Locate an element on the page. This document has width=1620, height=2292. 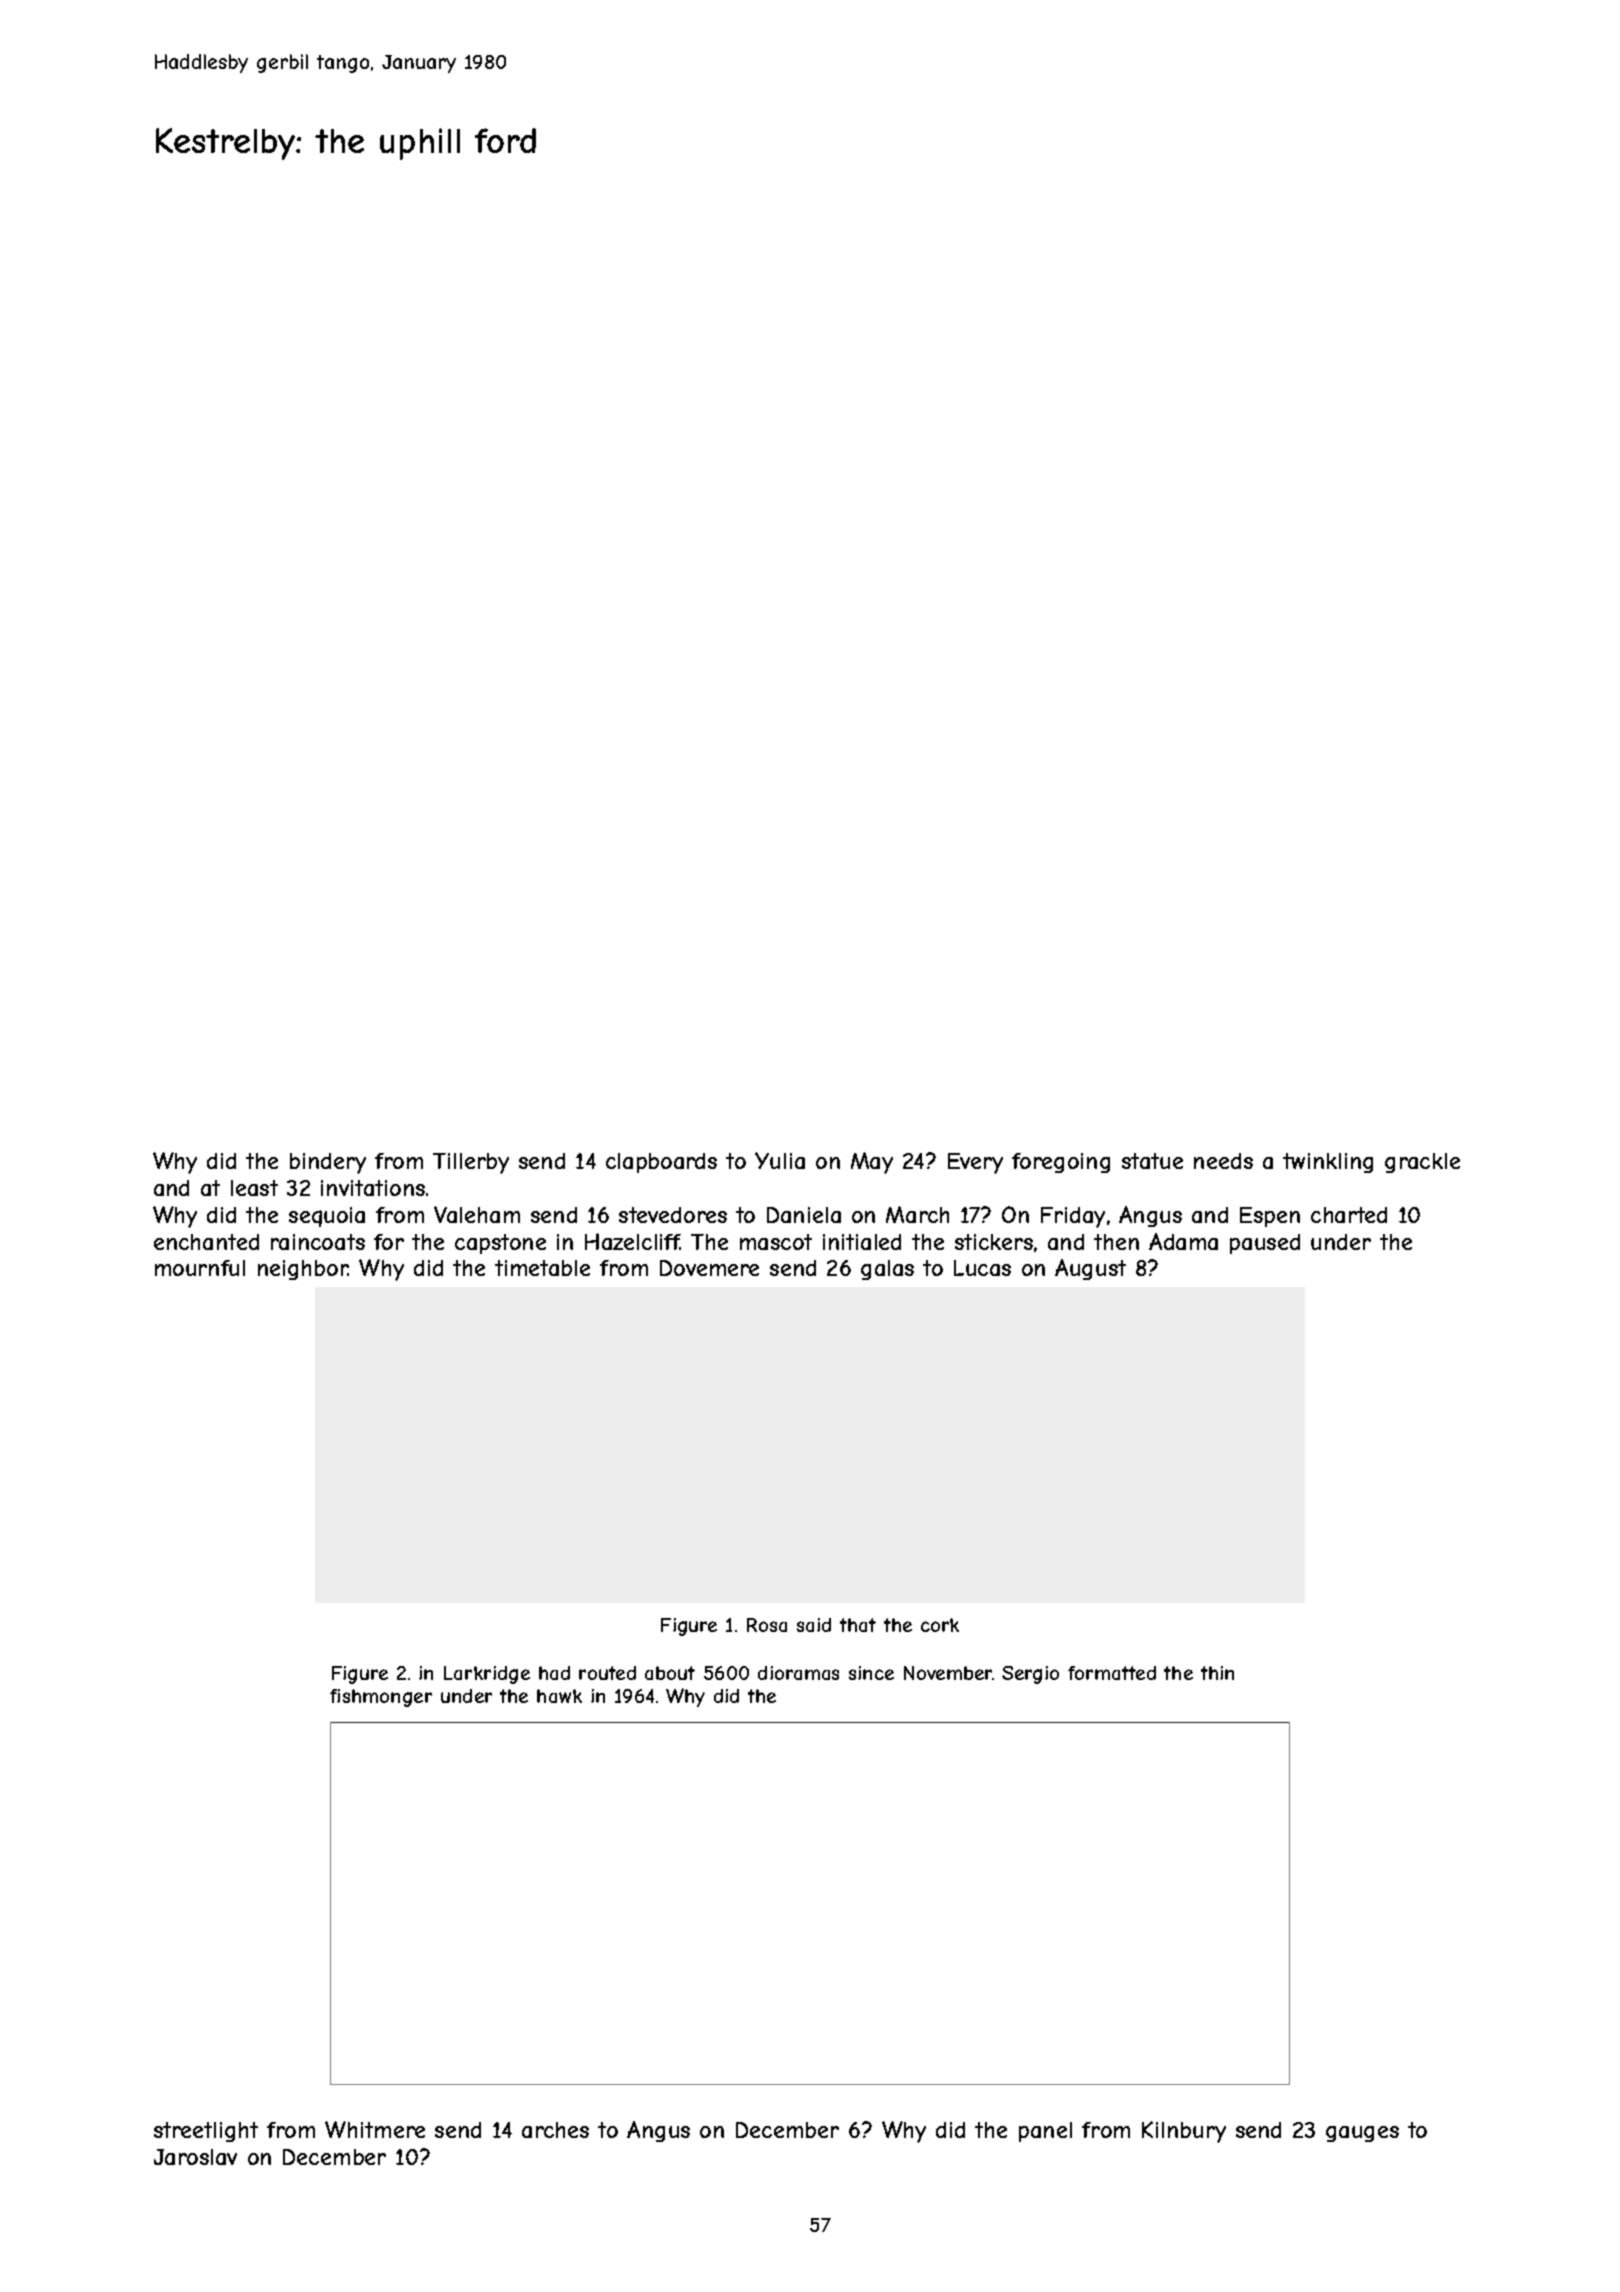
routed is located at coordinates (607, 1673).
